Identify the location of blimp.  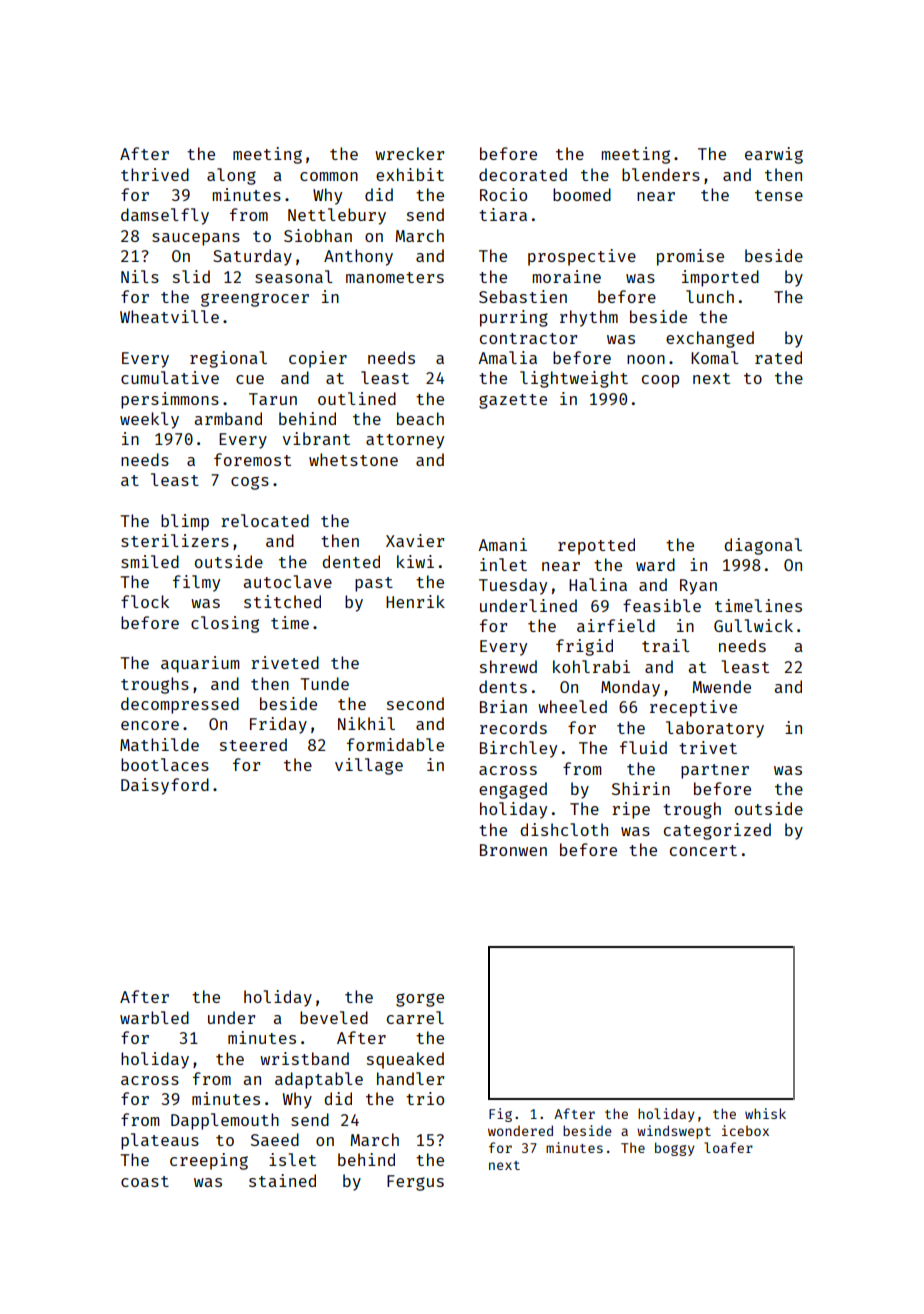
(185, 522).
